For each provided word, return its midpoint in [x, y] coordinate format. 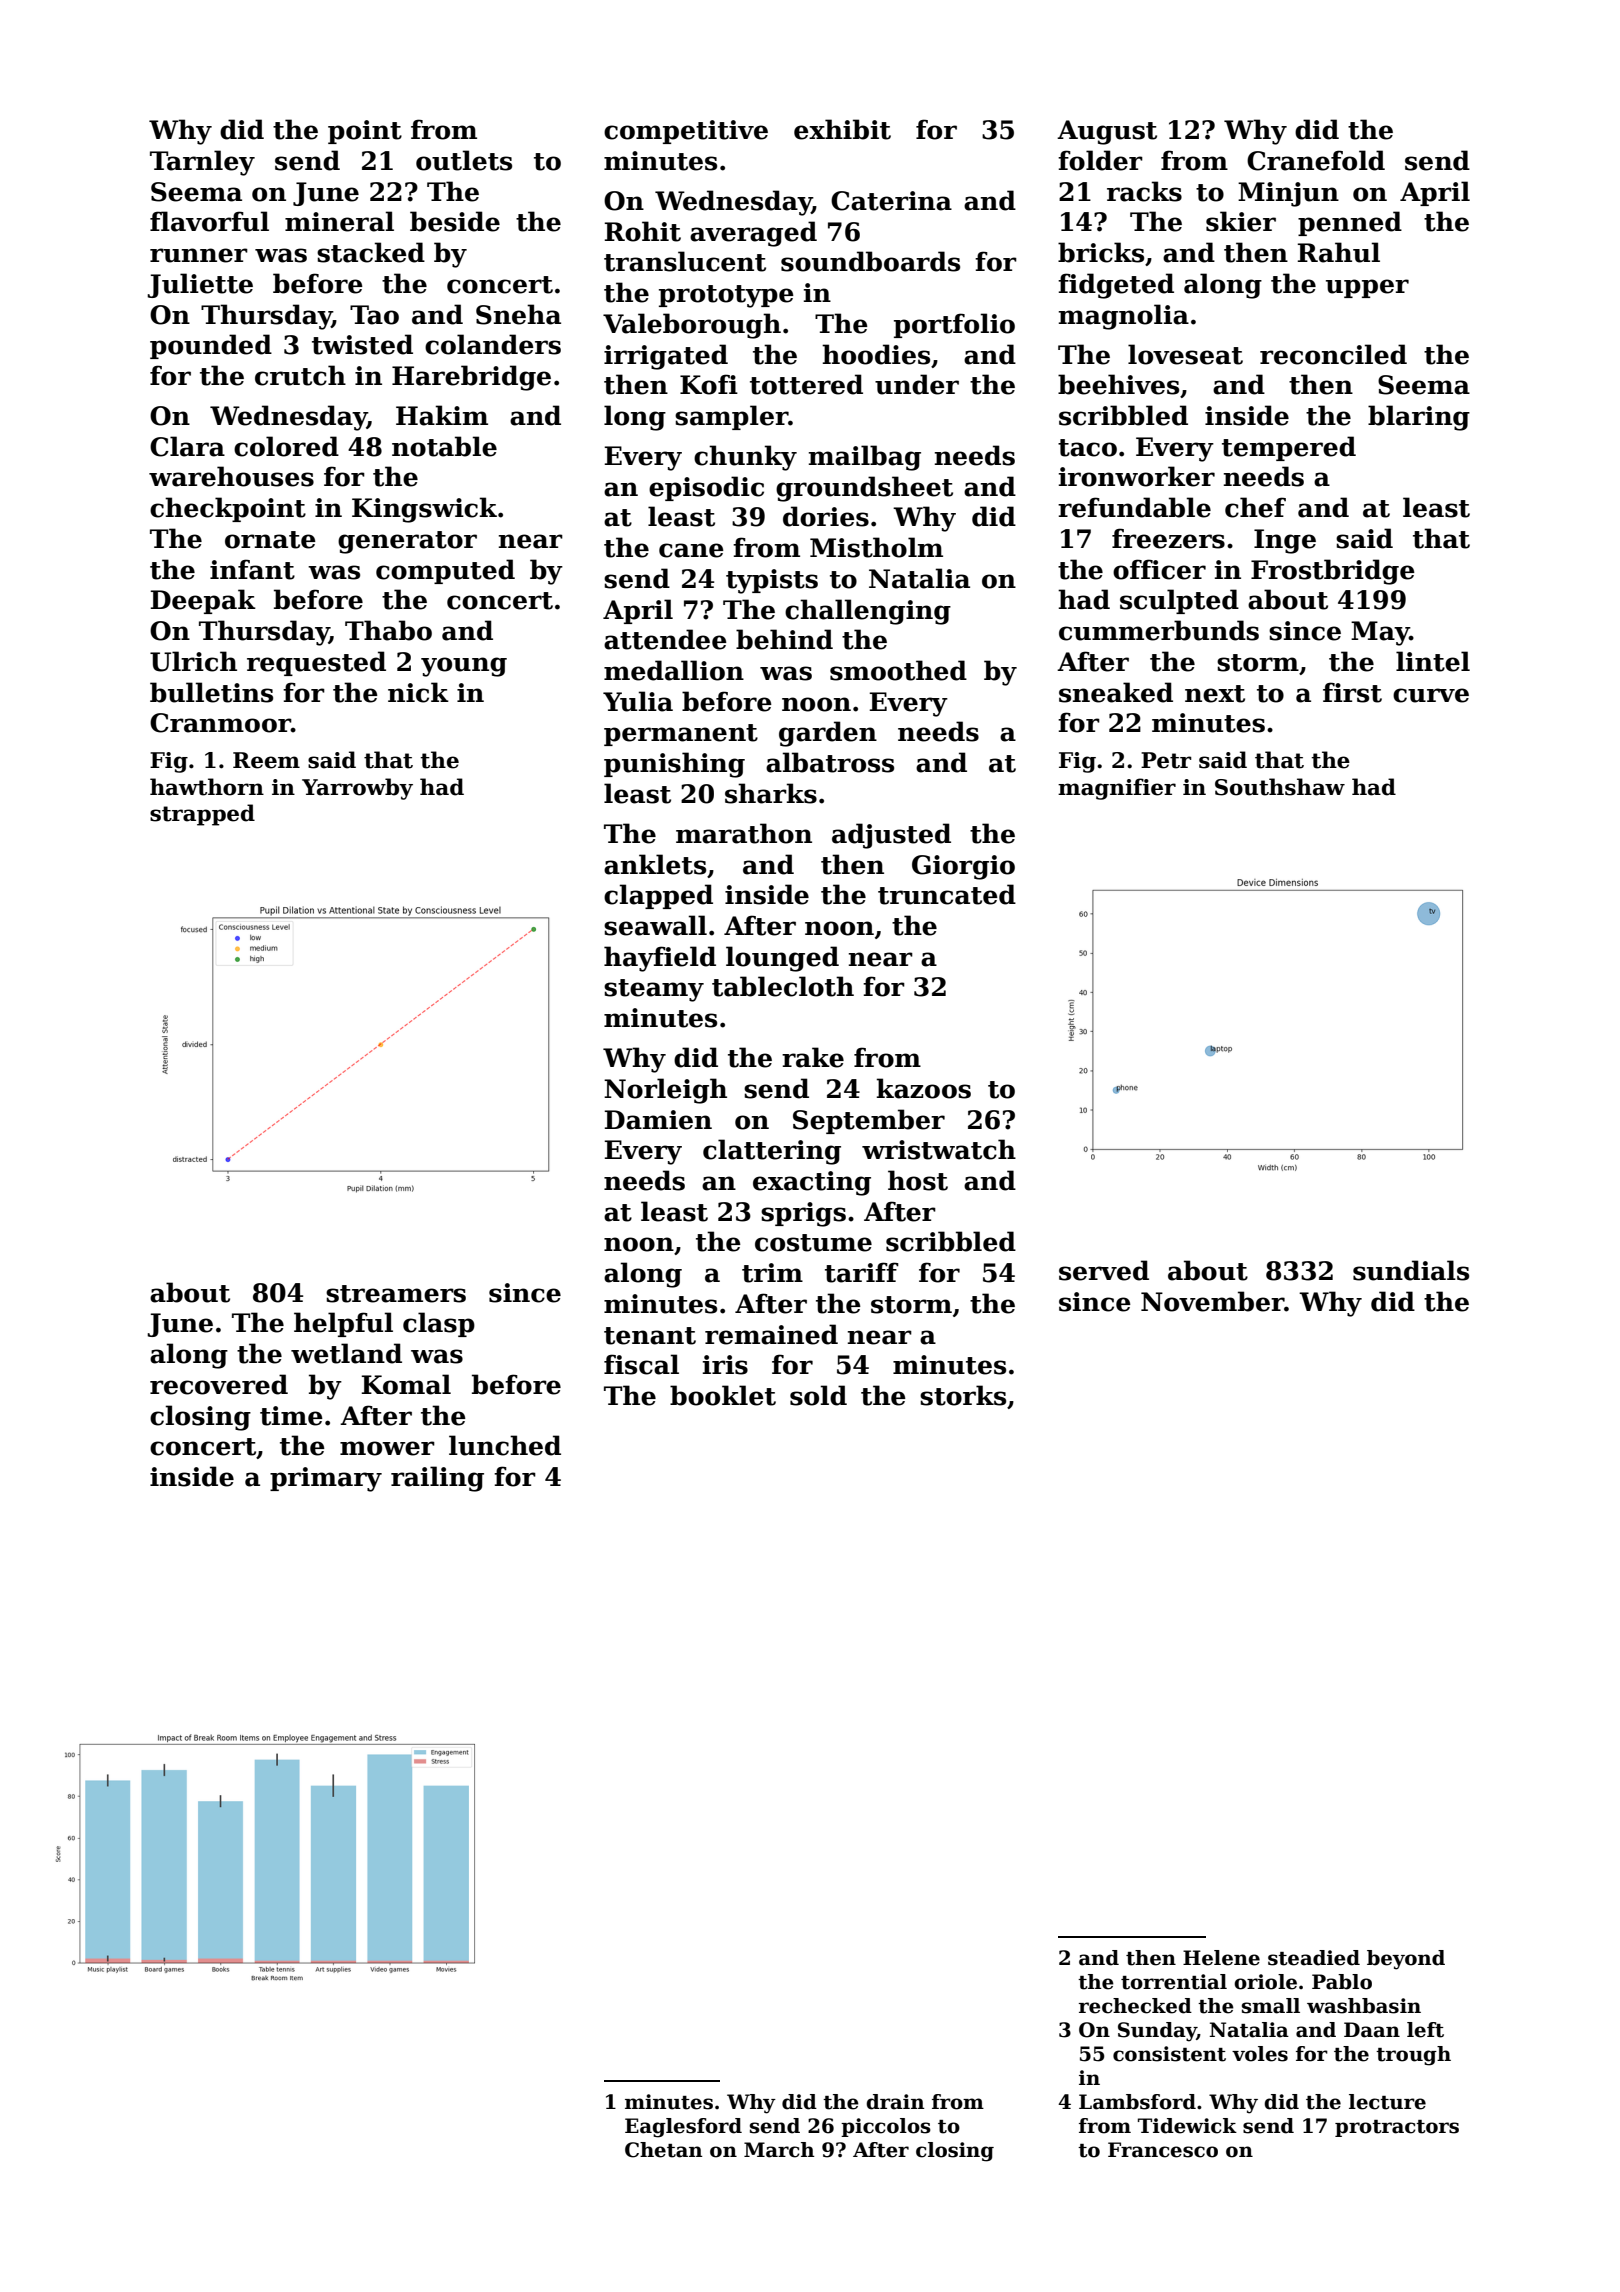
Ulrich [193, 661]
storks [963, 1395]
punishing [674, 765]
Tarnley [202, 163]
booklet [723, 1395]
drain [895, 2102]
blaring [1419, 418]
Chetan [663, 2150]
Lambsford [1137, 2102]
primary [326, 1479]
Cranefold [1316, 160]
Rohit [643, 231]
